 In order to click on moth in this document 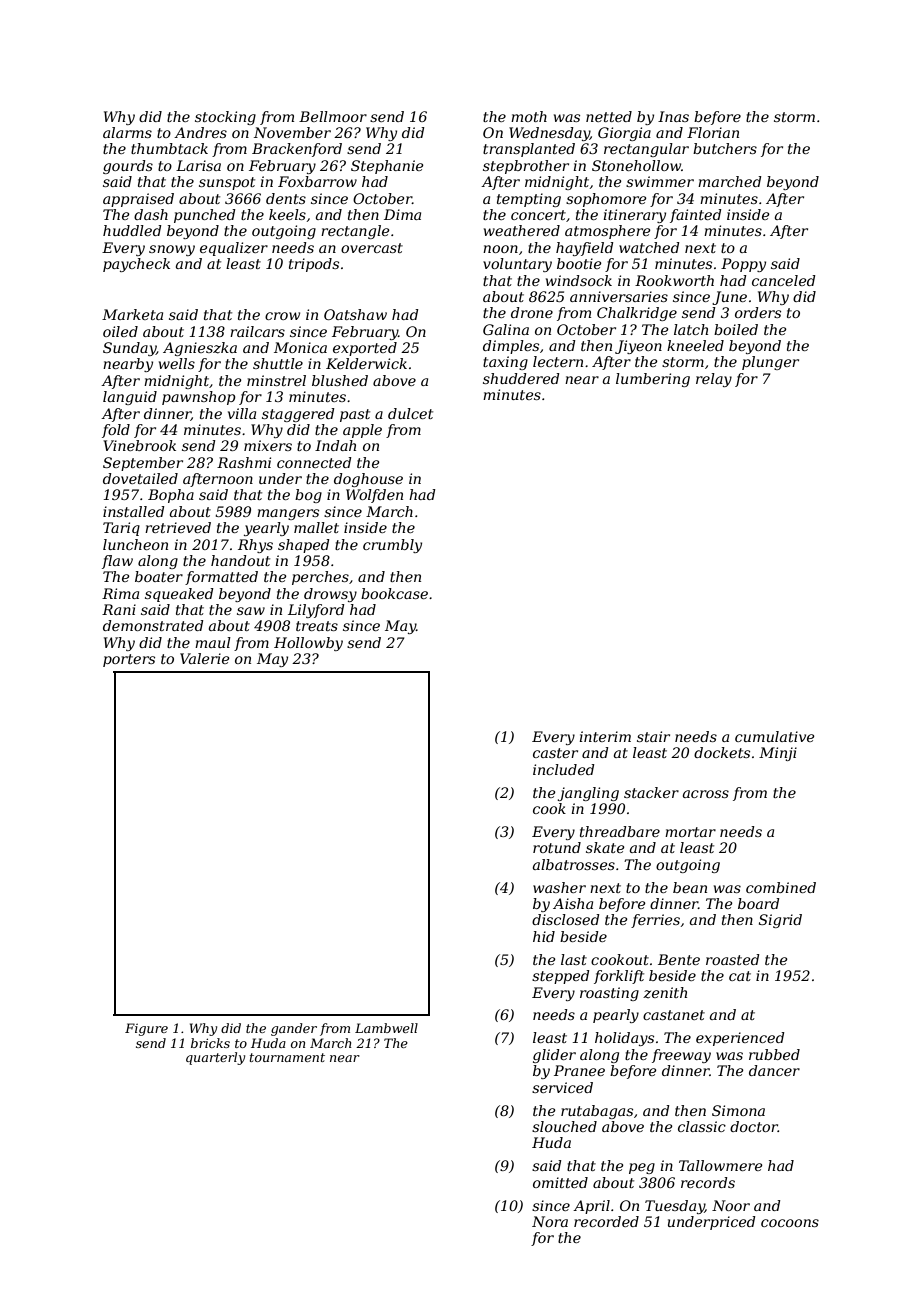, I will do `click(529, 116)`.
